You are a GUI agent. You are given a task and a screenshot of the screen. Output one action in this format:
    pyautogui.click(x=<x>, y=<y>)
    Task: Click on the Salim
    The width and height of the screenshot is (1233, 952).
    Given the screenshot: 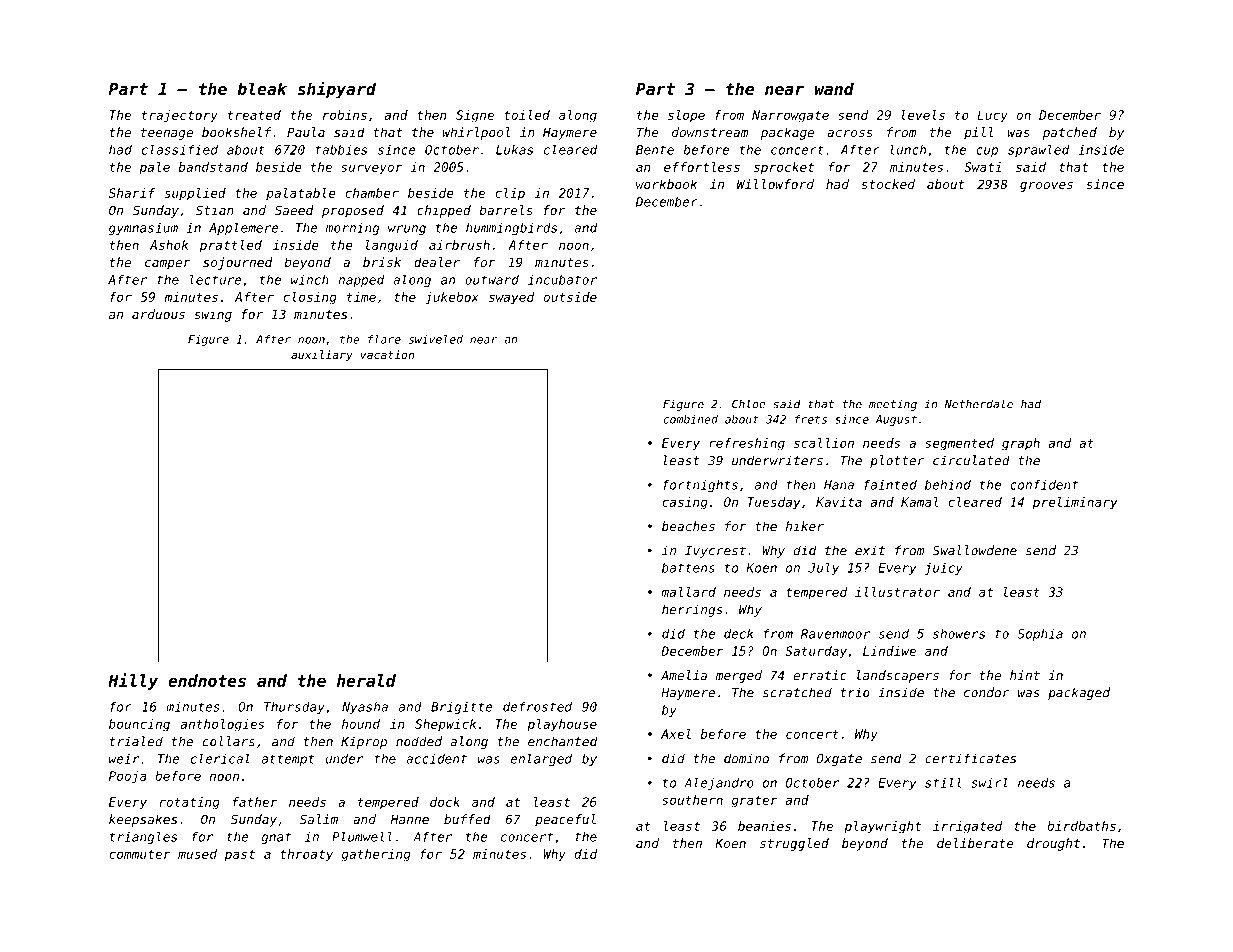 What is the action you would take?
    pyautogui.click(x=319, y=819)
